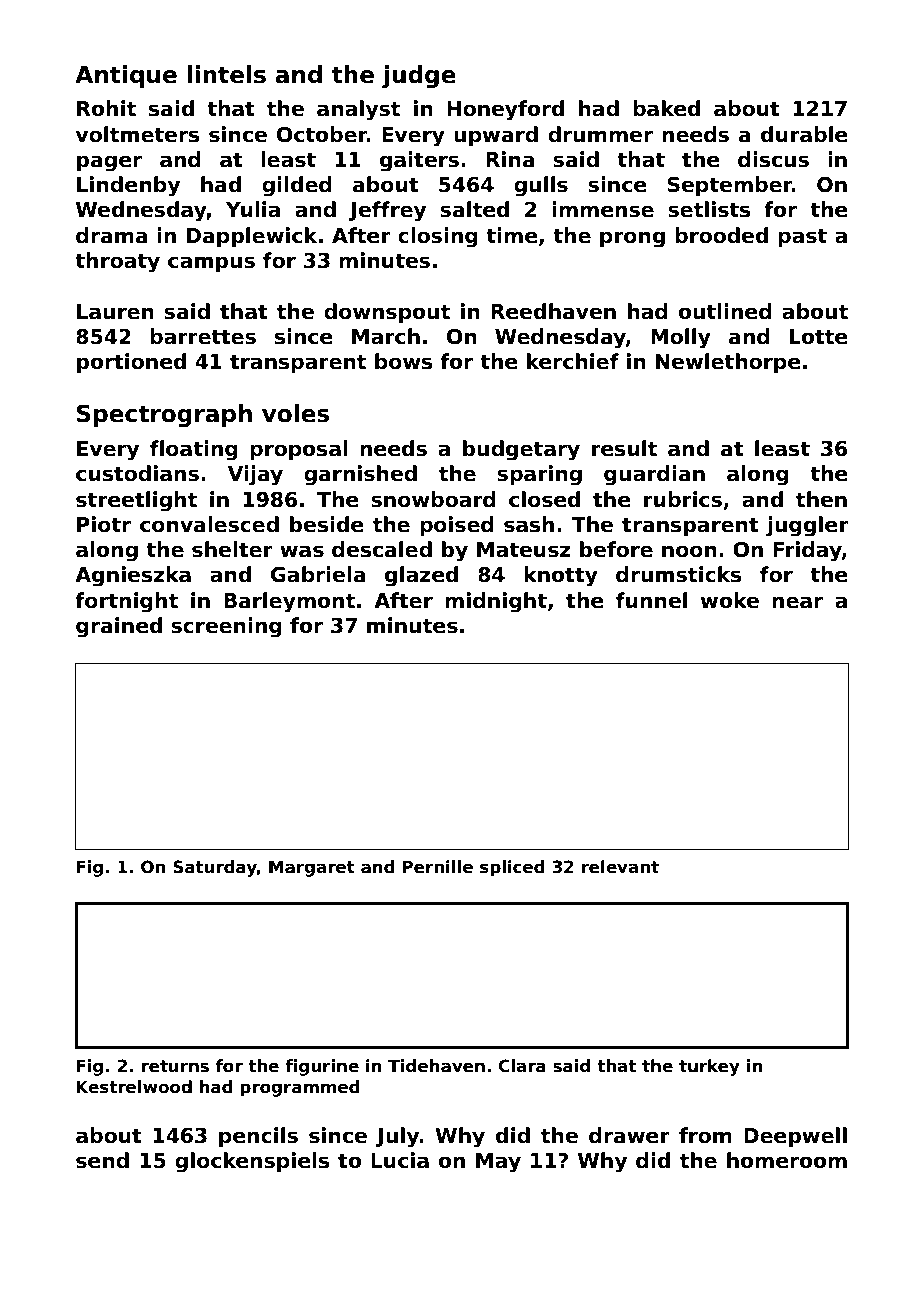 This page has width=924, height=1311. Describe the element at coordinates (436, 1066) in the page. I see `Tidehaven` at that location.
